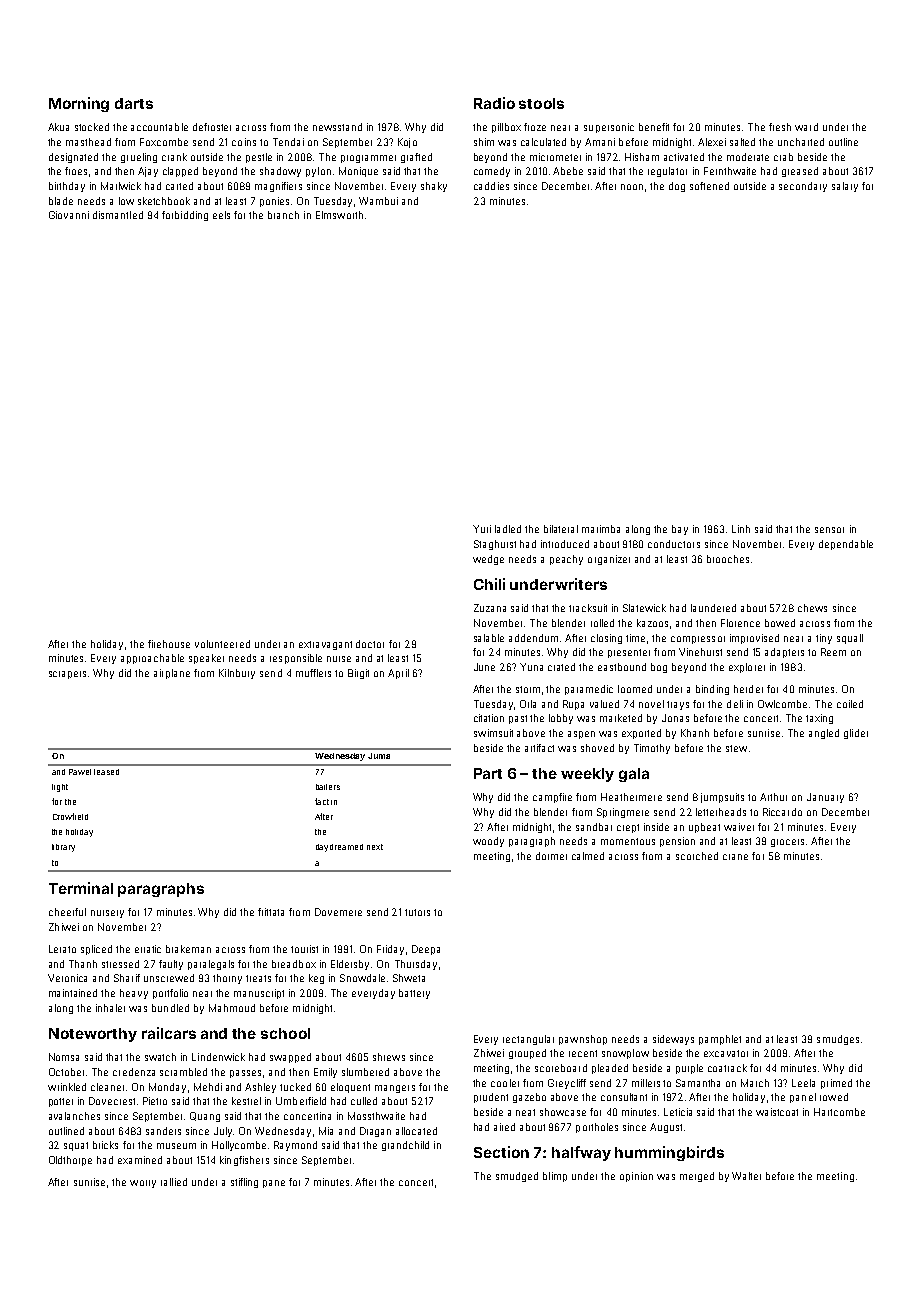 This page has height=1308, width=924. I want to click on Oldthorpe, so click(70, 1161).
